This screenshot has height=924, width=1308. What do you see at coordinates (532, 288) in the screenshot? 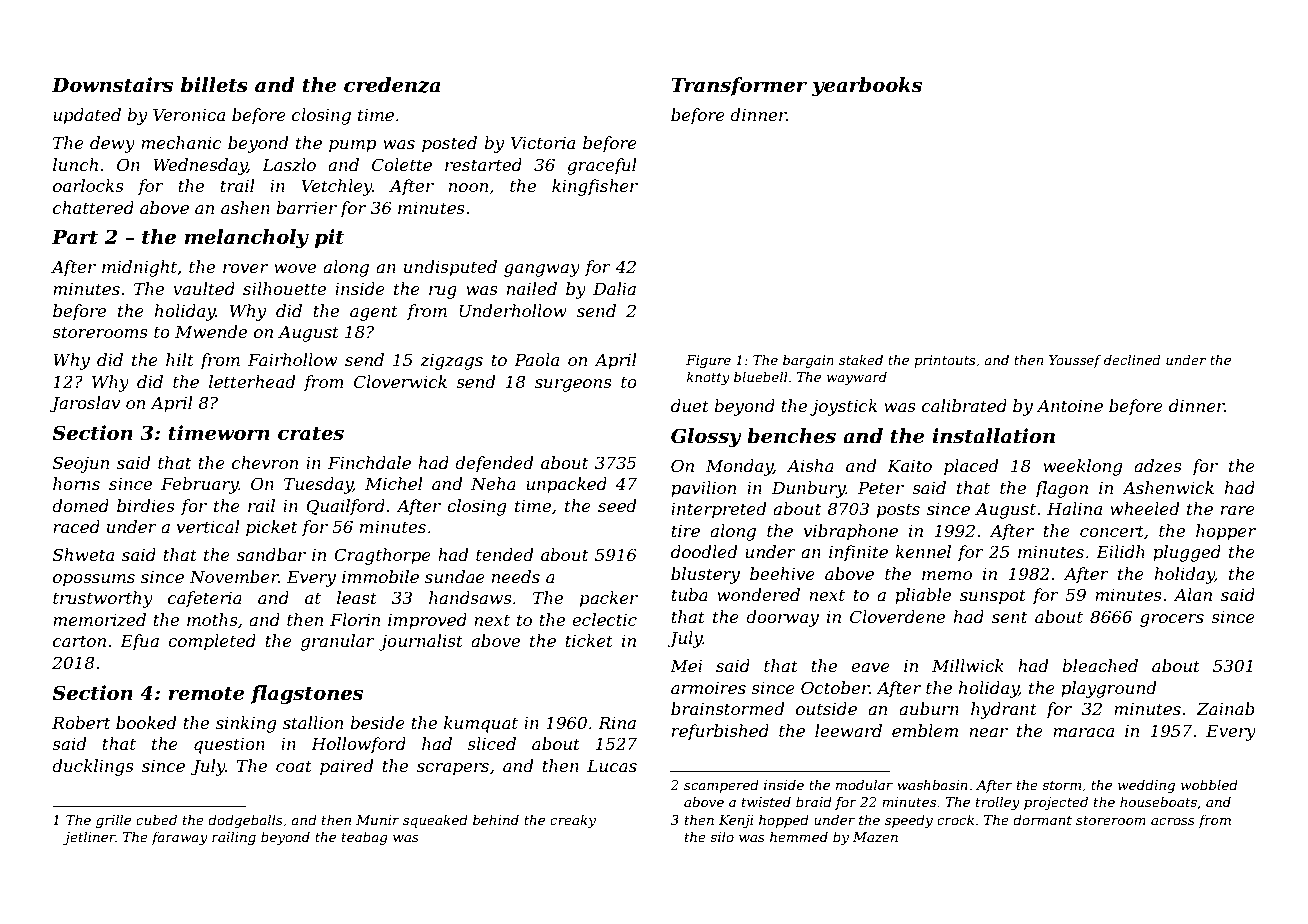
I see `nailed` at bounding box center [532, 288].
